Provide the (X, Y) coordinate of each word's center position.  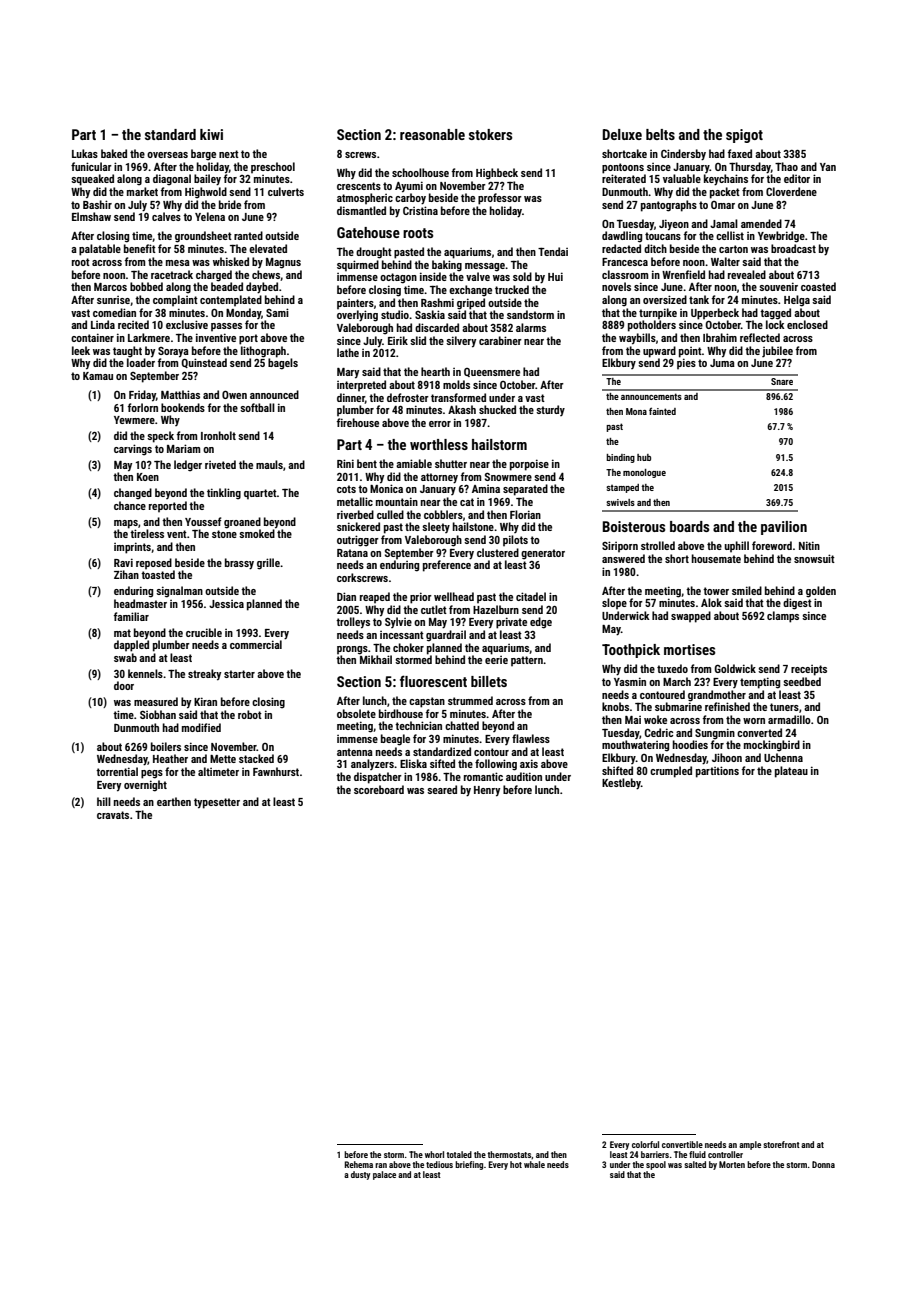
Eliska (413, 763)
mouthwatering (635, 746)
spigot (744, 136)
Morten (732, 1164)
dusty (360, 1175)
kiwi (211, 134)
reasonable (432, 134)
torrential (117, 771)
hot (516, 1164)
